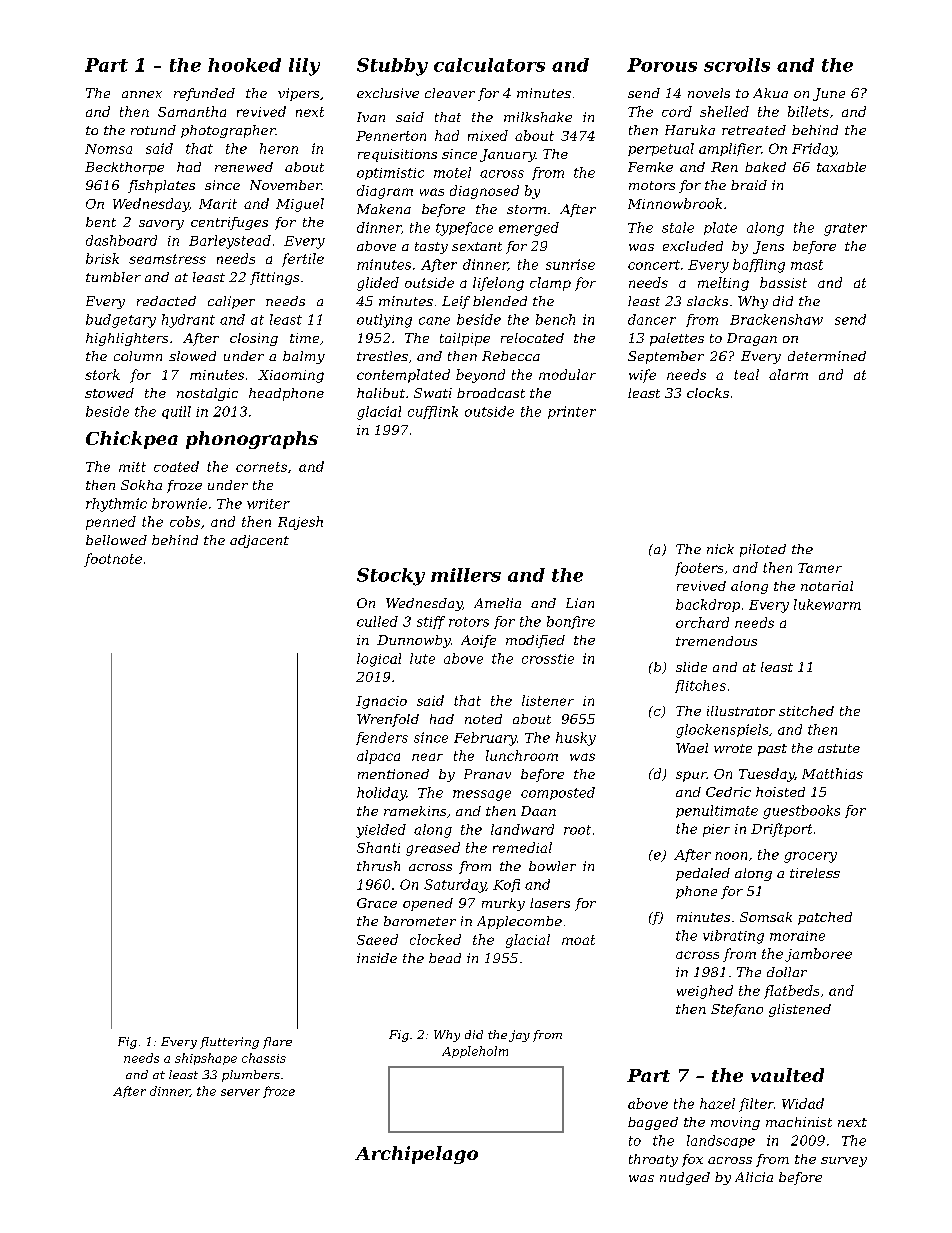 Image resolution: width=952 pixels, height=1233 pixels. What do you see at coordinates (416, 1155) in the page?
I see `Archipelago` at bounding box center [416, 1155].
